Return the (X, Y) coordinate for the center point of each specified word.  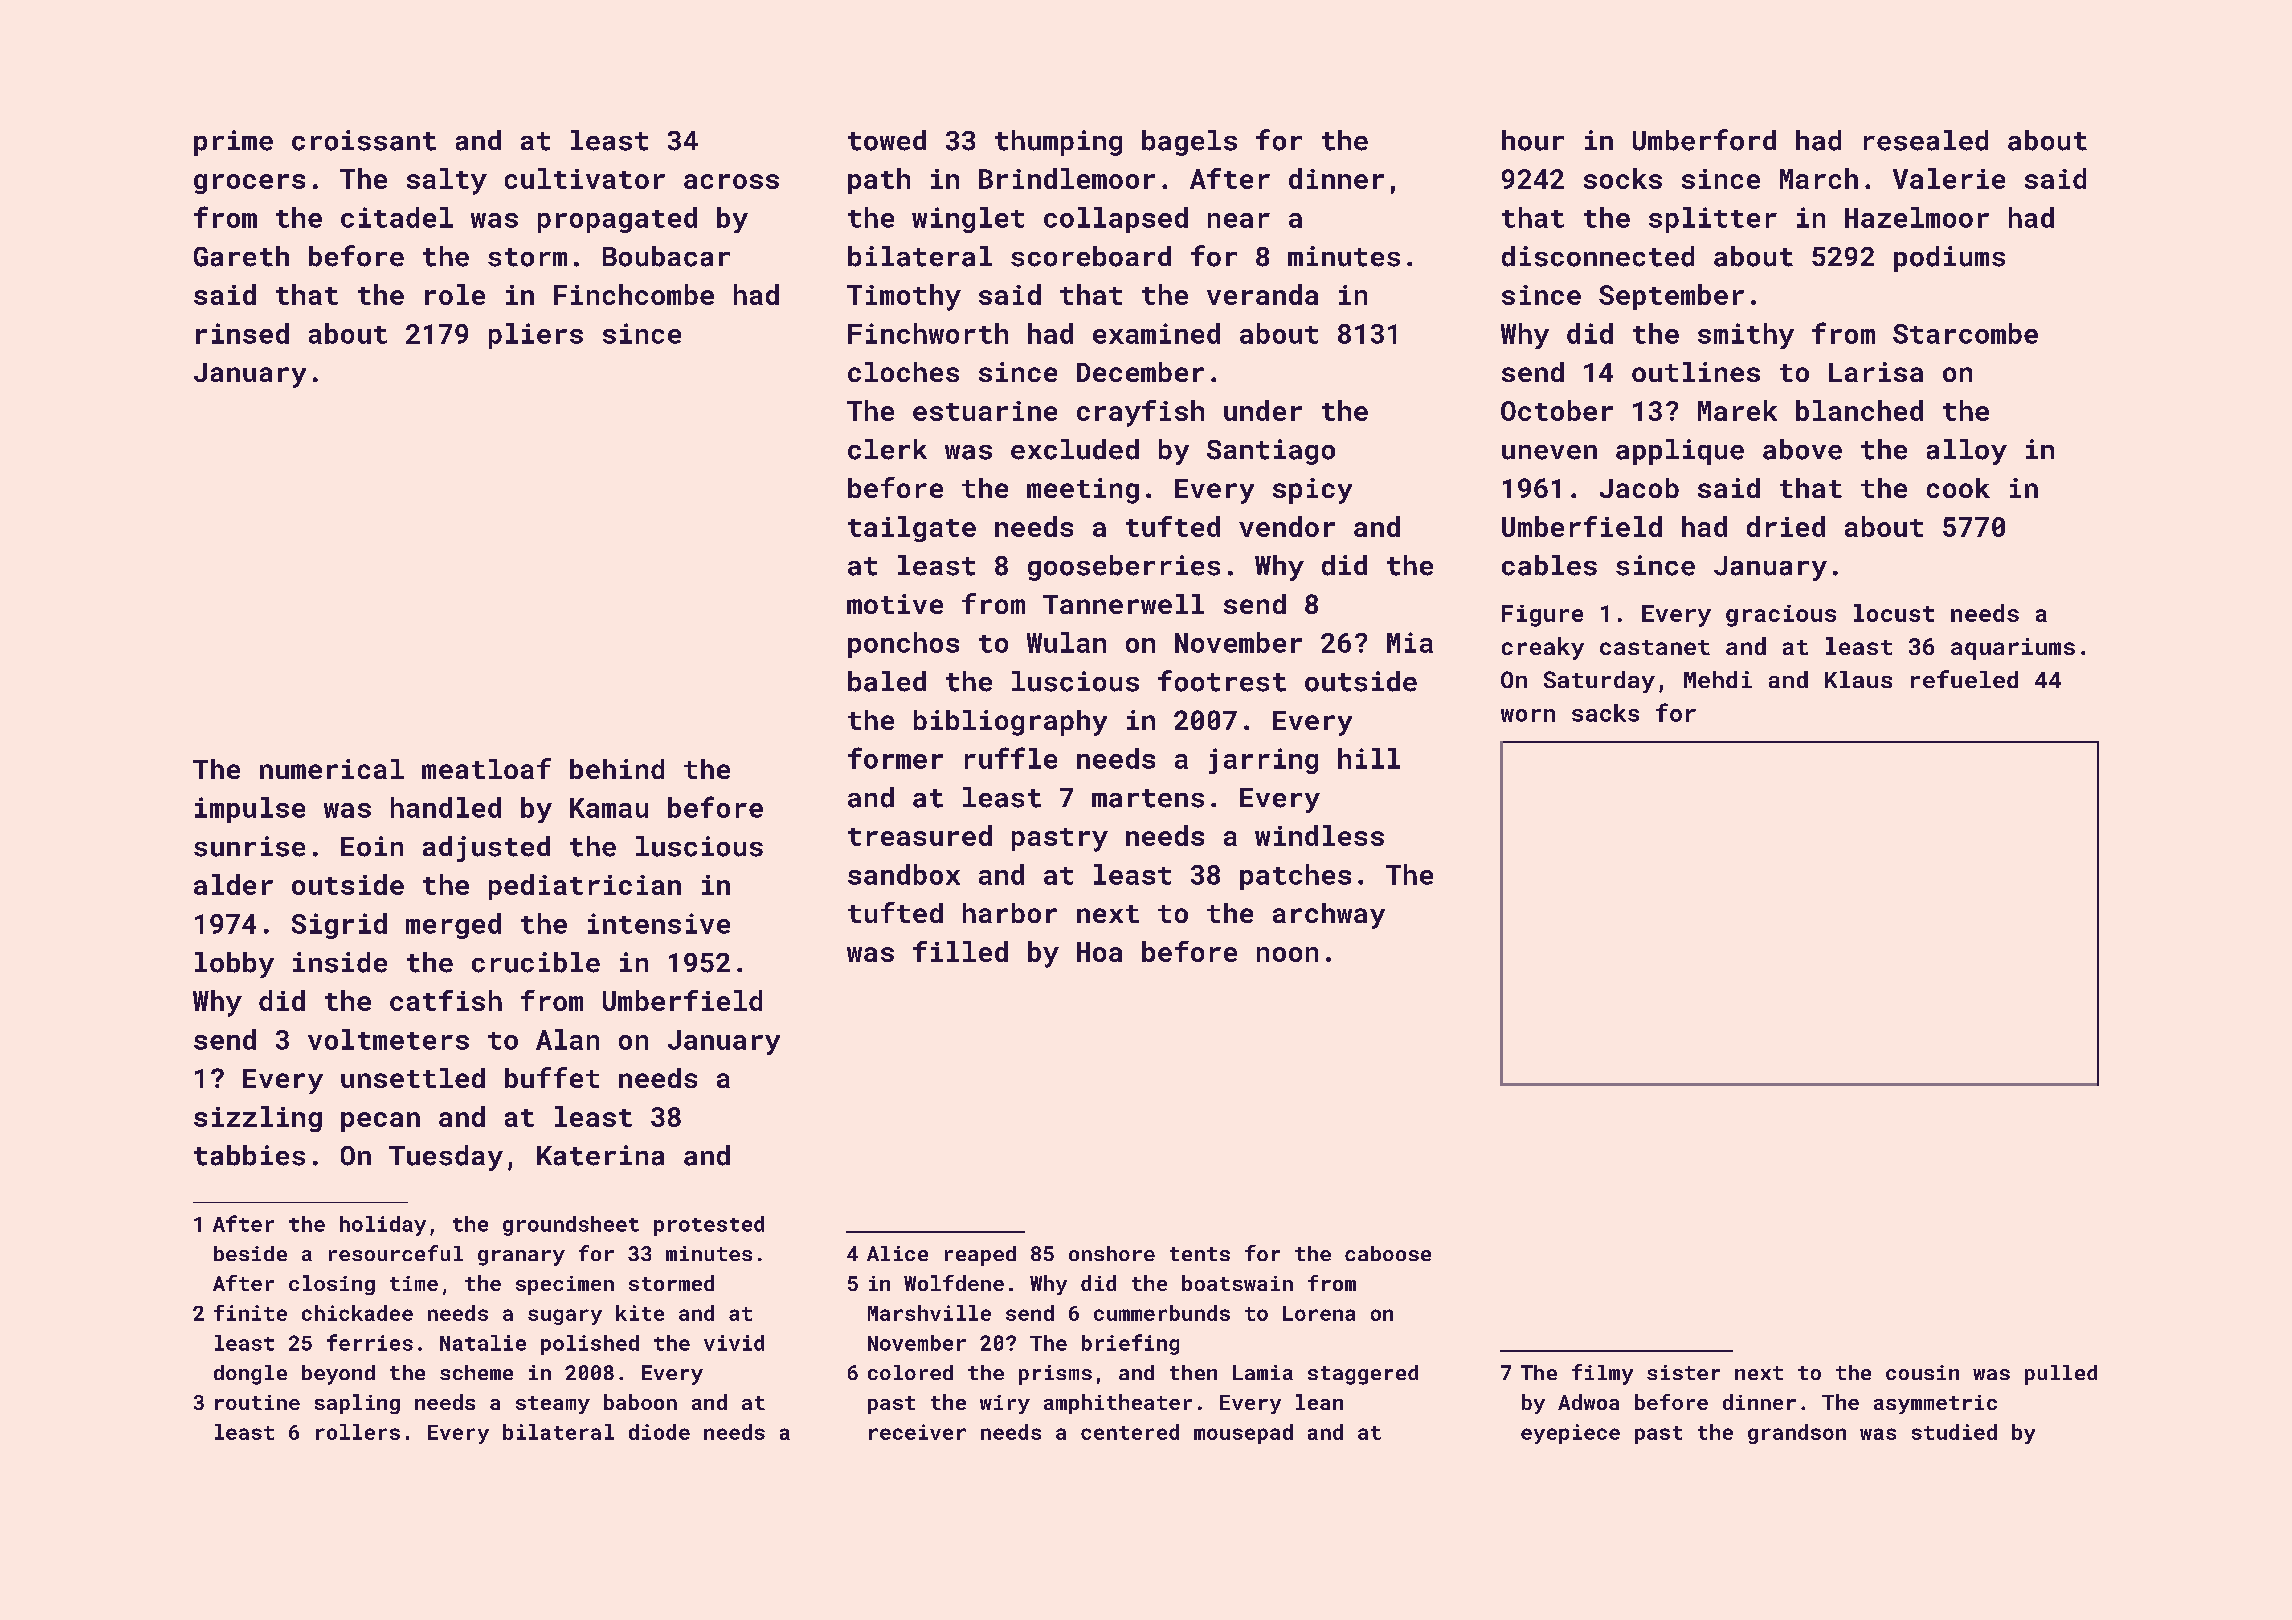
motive (895, 604)
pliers (536, 336)
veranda (1262, 294)
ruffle (1011, 758)
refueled (1964, 679)
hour (1533, 140)
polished (590, 1345)
